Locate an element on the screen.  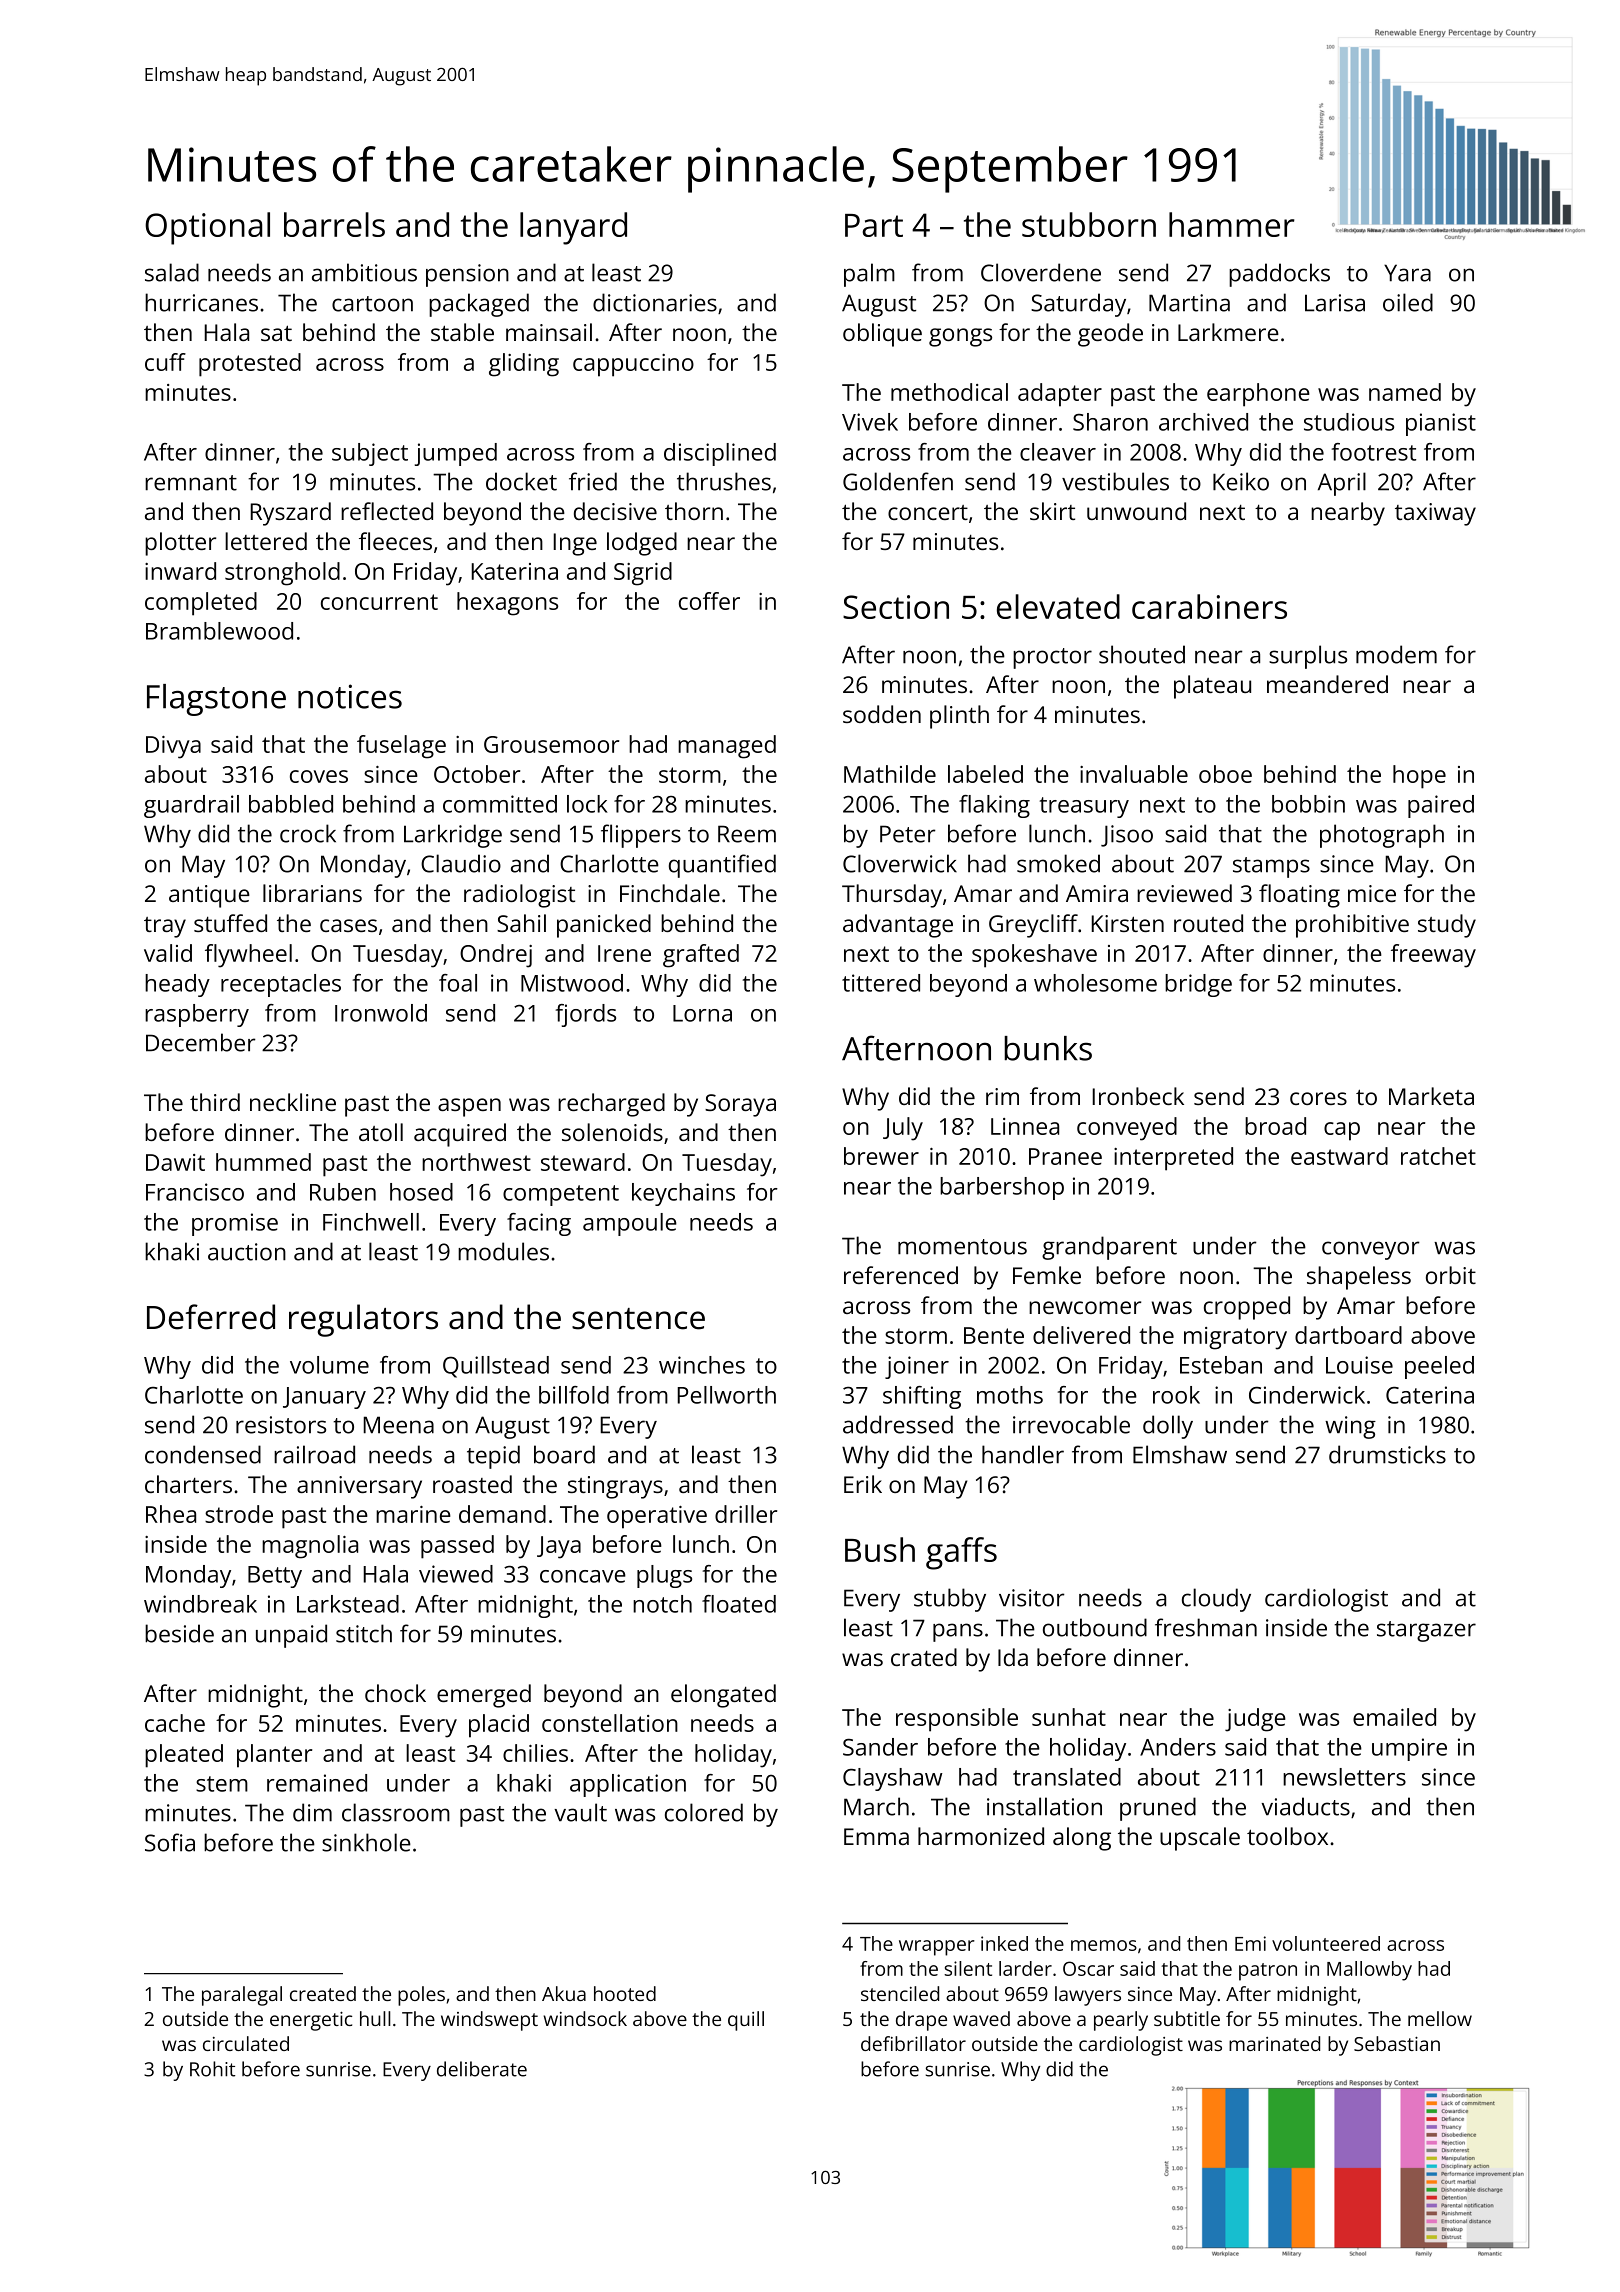
barrels is located at coordinates (334, 224).
